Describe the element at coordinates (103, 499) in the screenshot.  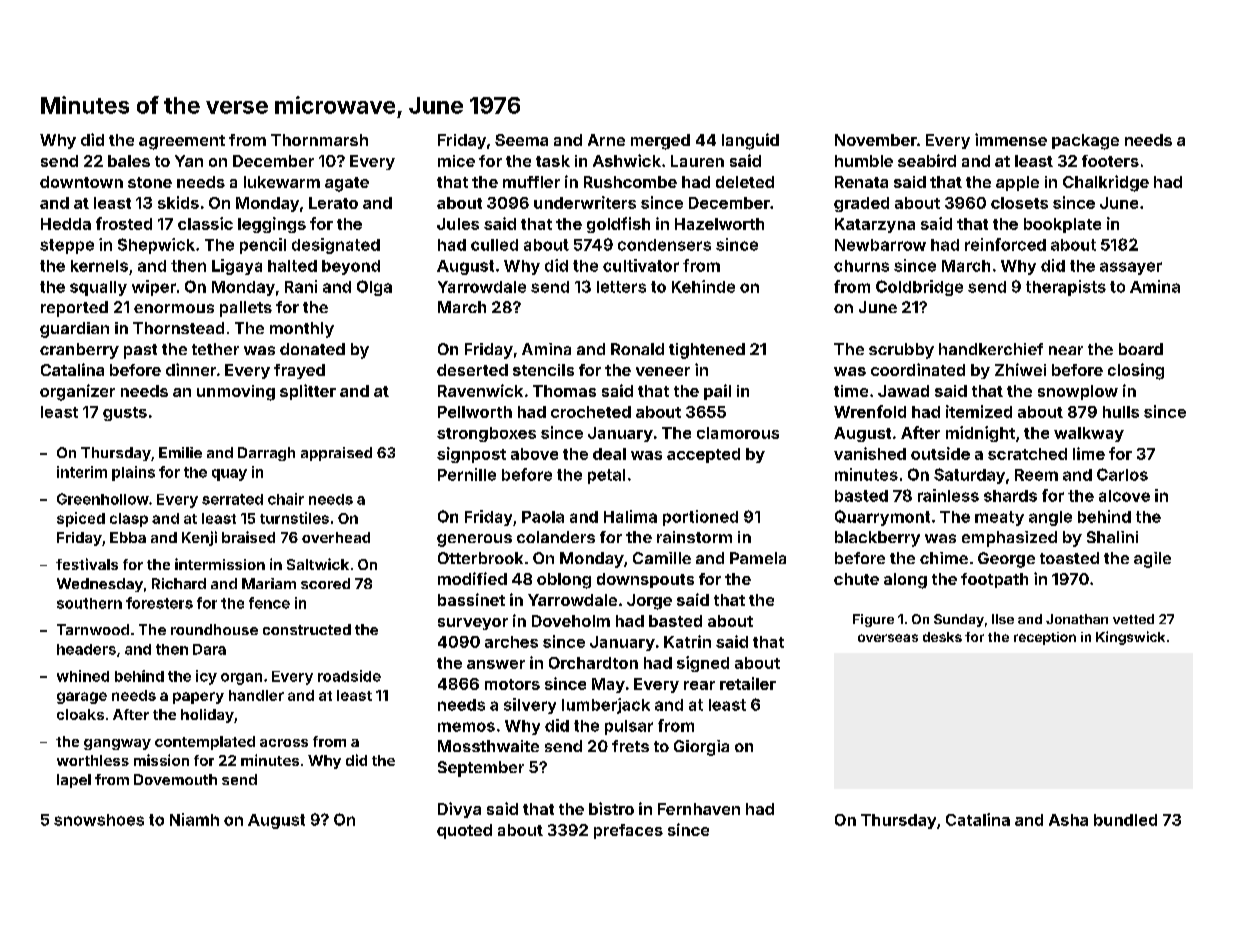
I see `Greenhollow` at that location.
